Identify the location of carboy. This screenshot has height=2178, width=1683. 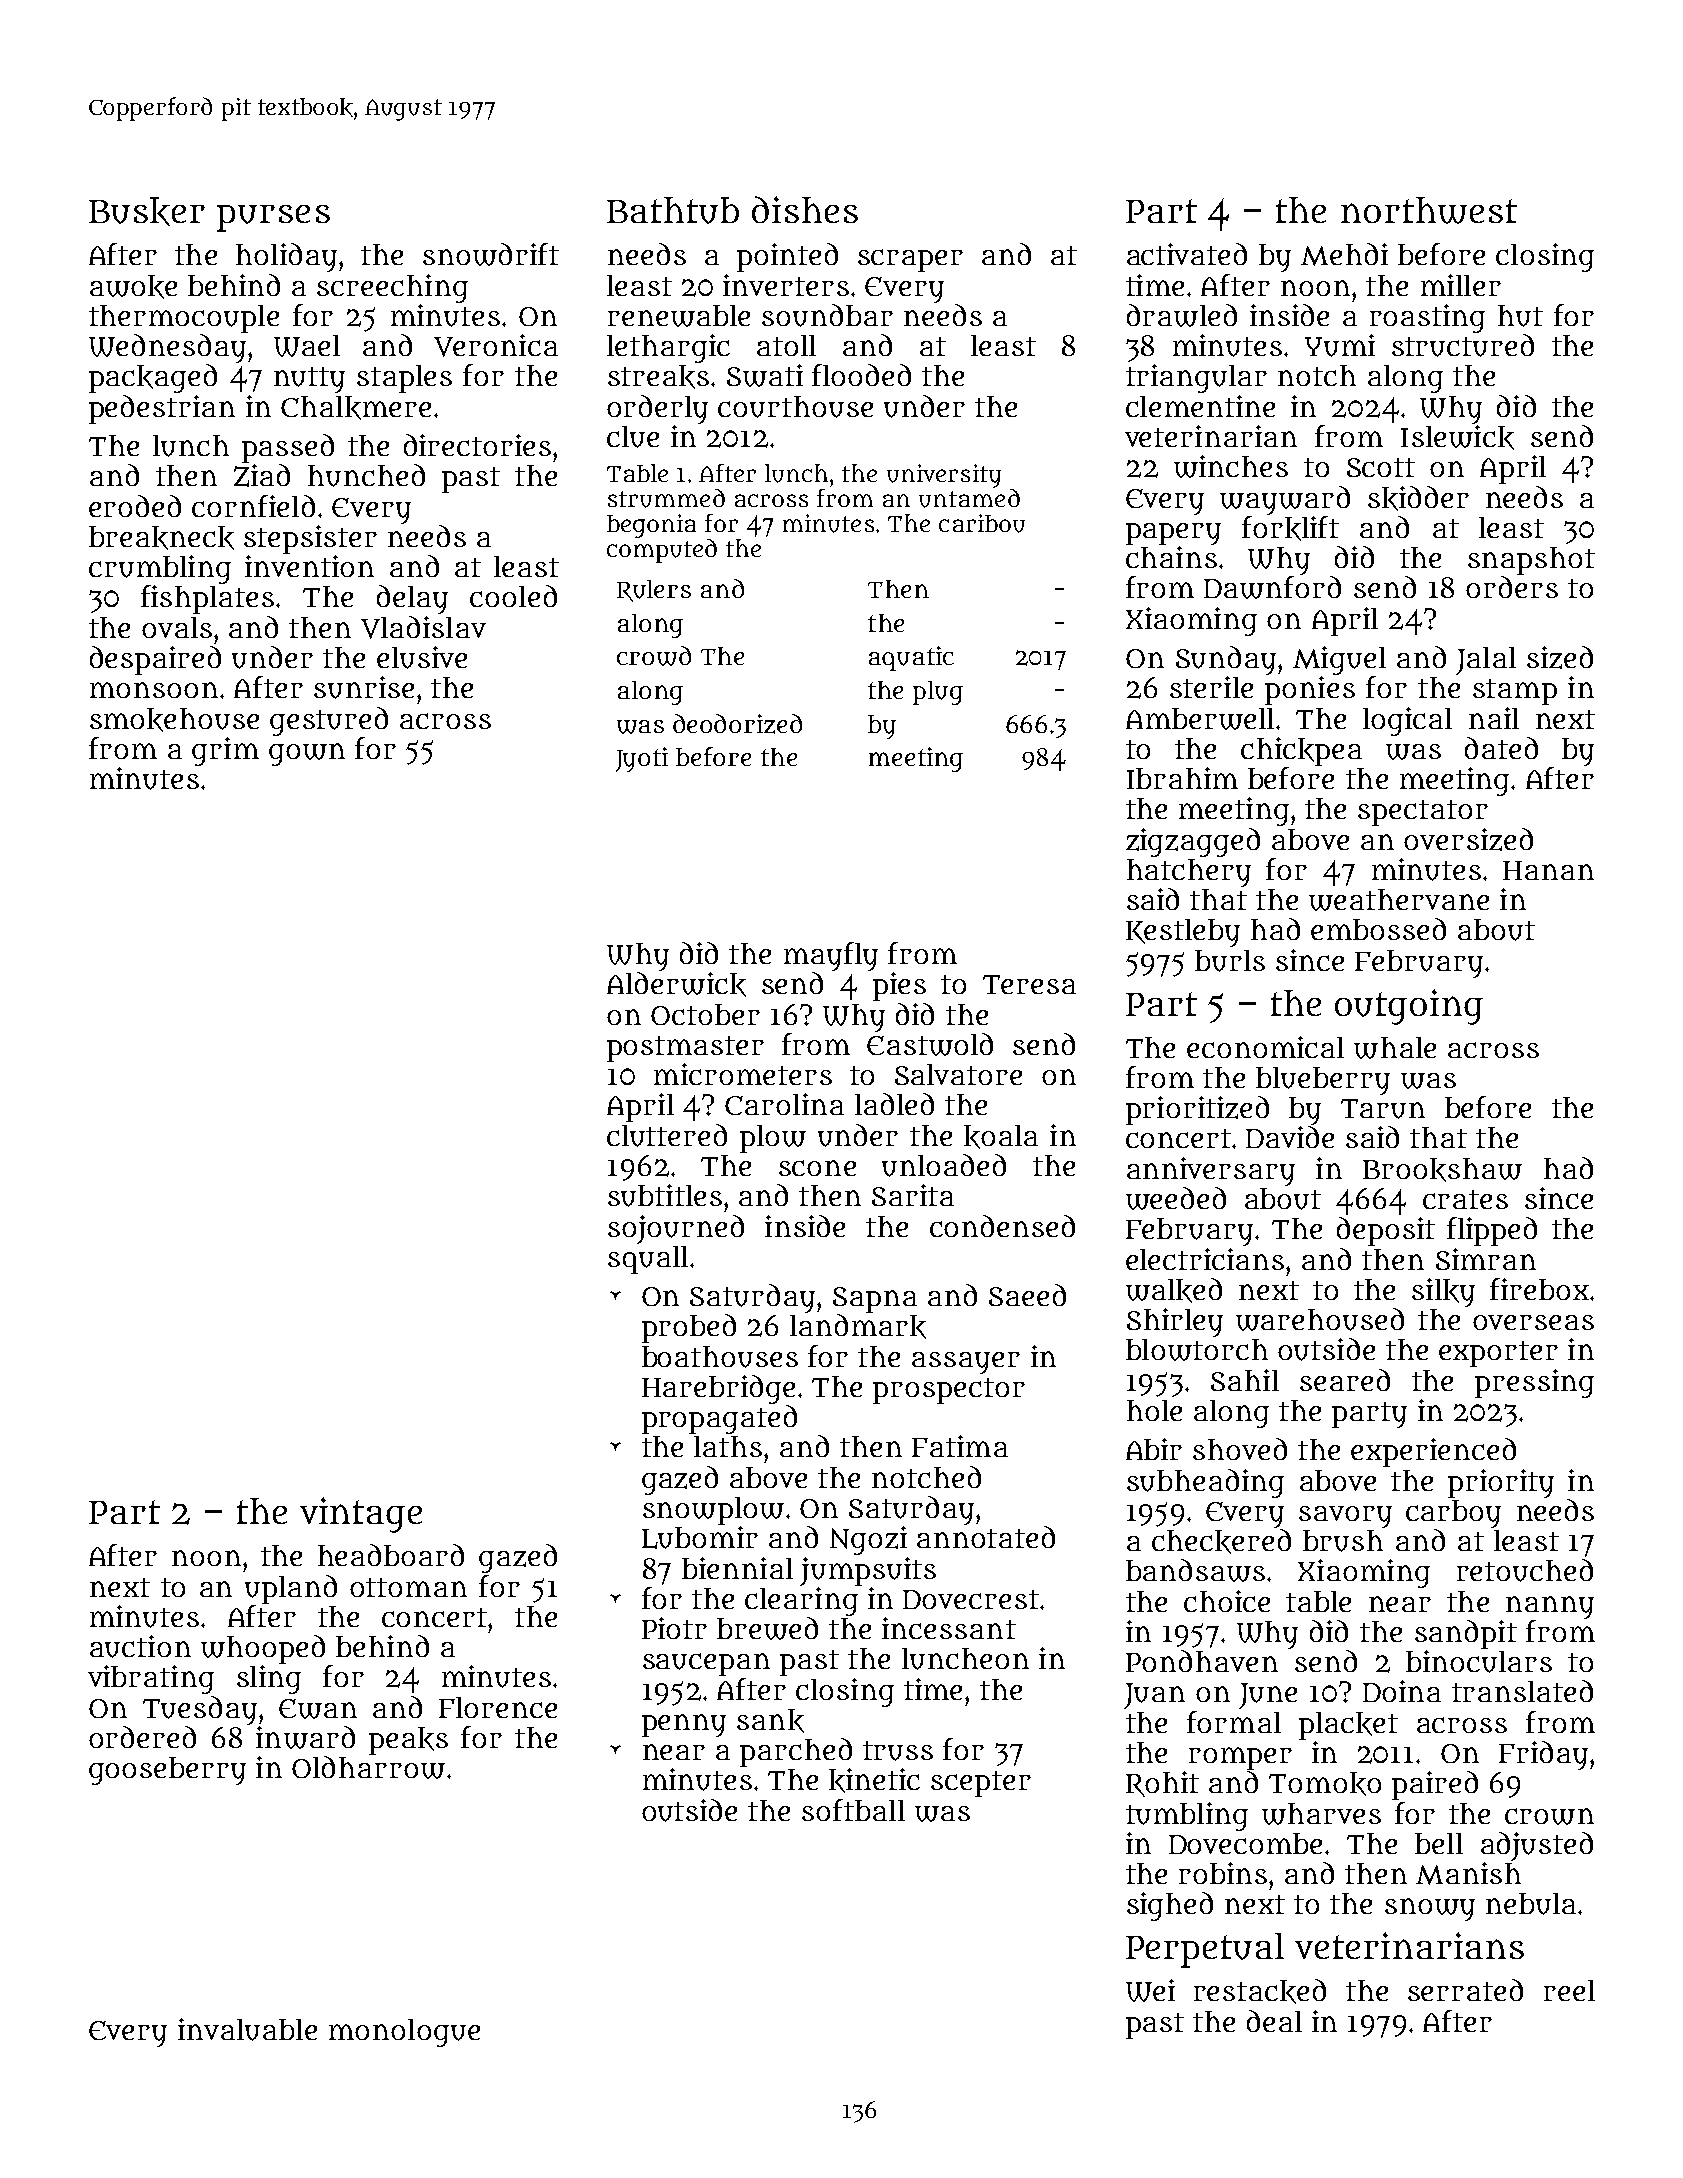
(1453, 1514).
